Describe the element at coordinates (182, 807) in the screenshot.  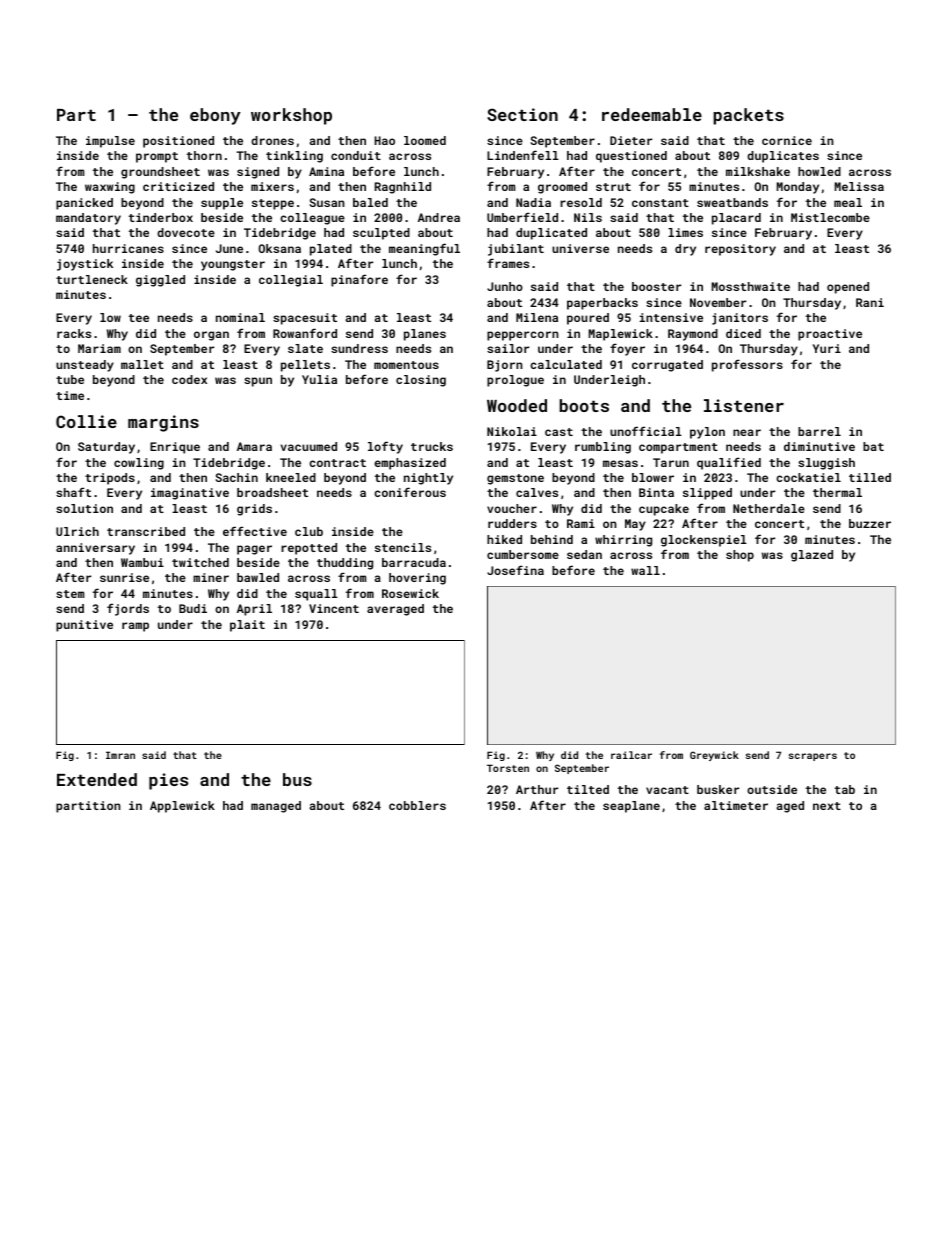
I see `Applewick` at that location.
